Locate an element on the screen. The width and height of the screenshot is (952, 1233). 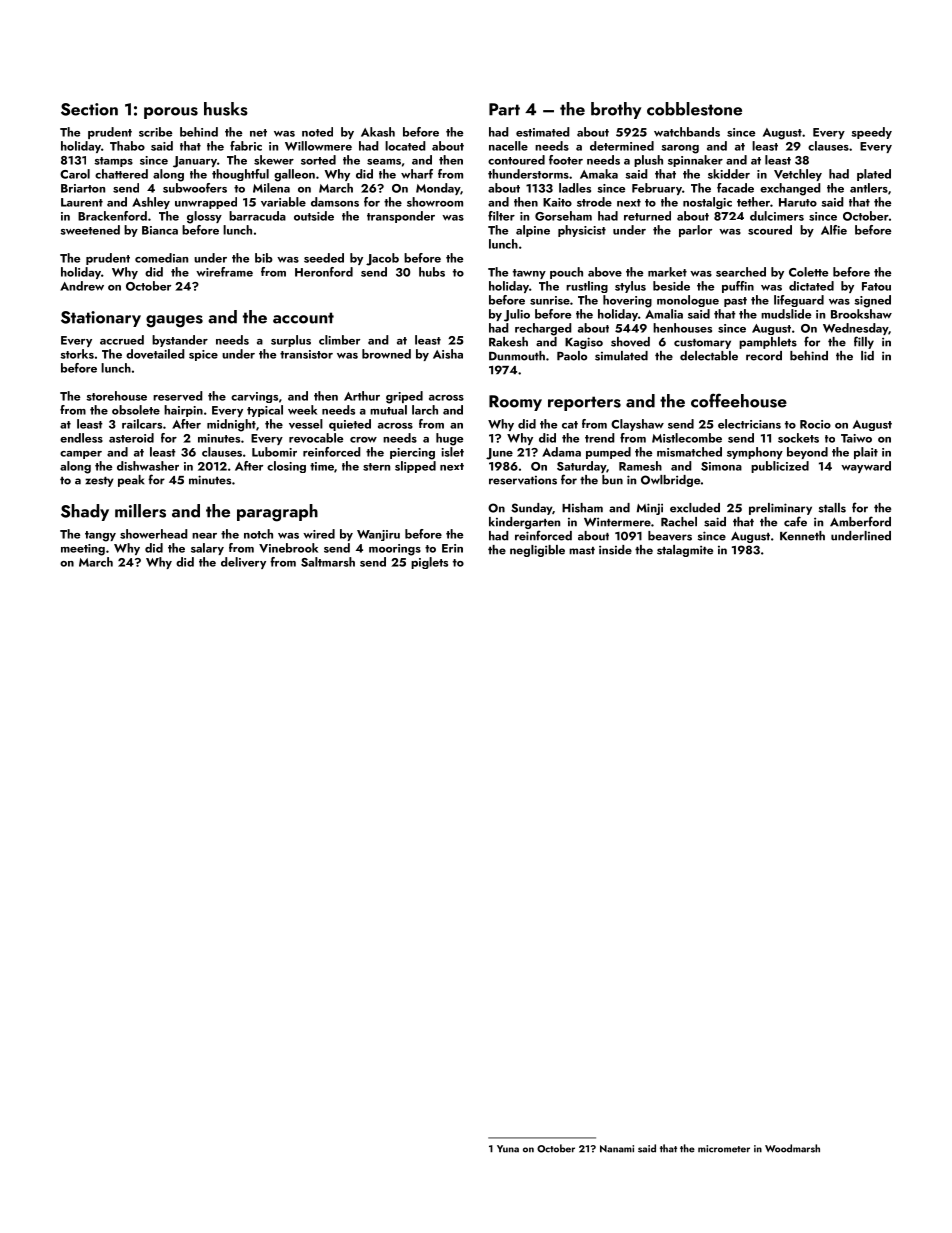
Taiwo is located at coordinates (856, 438).
